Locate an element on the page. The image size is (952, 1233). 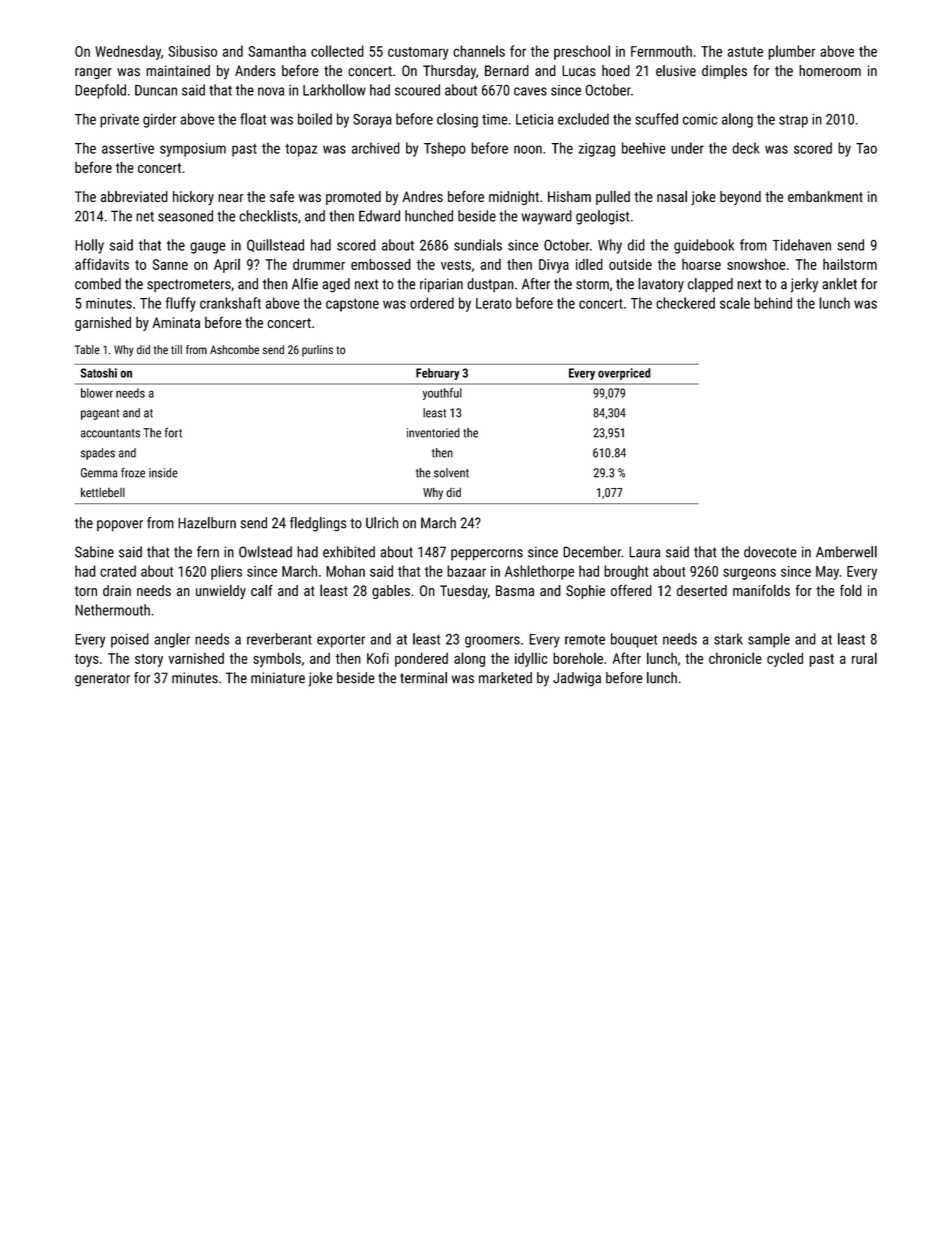
plumber is located at coordinates (792, 52).
